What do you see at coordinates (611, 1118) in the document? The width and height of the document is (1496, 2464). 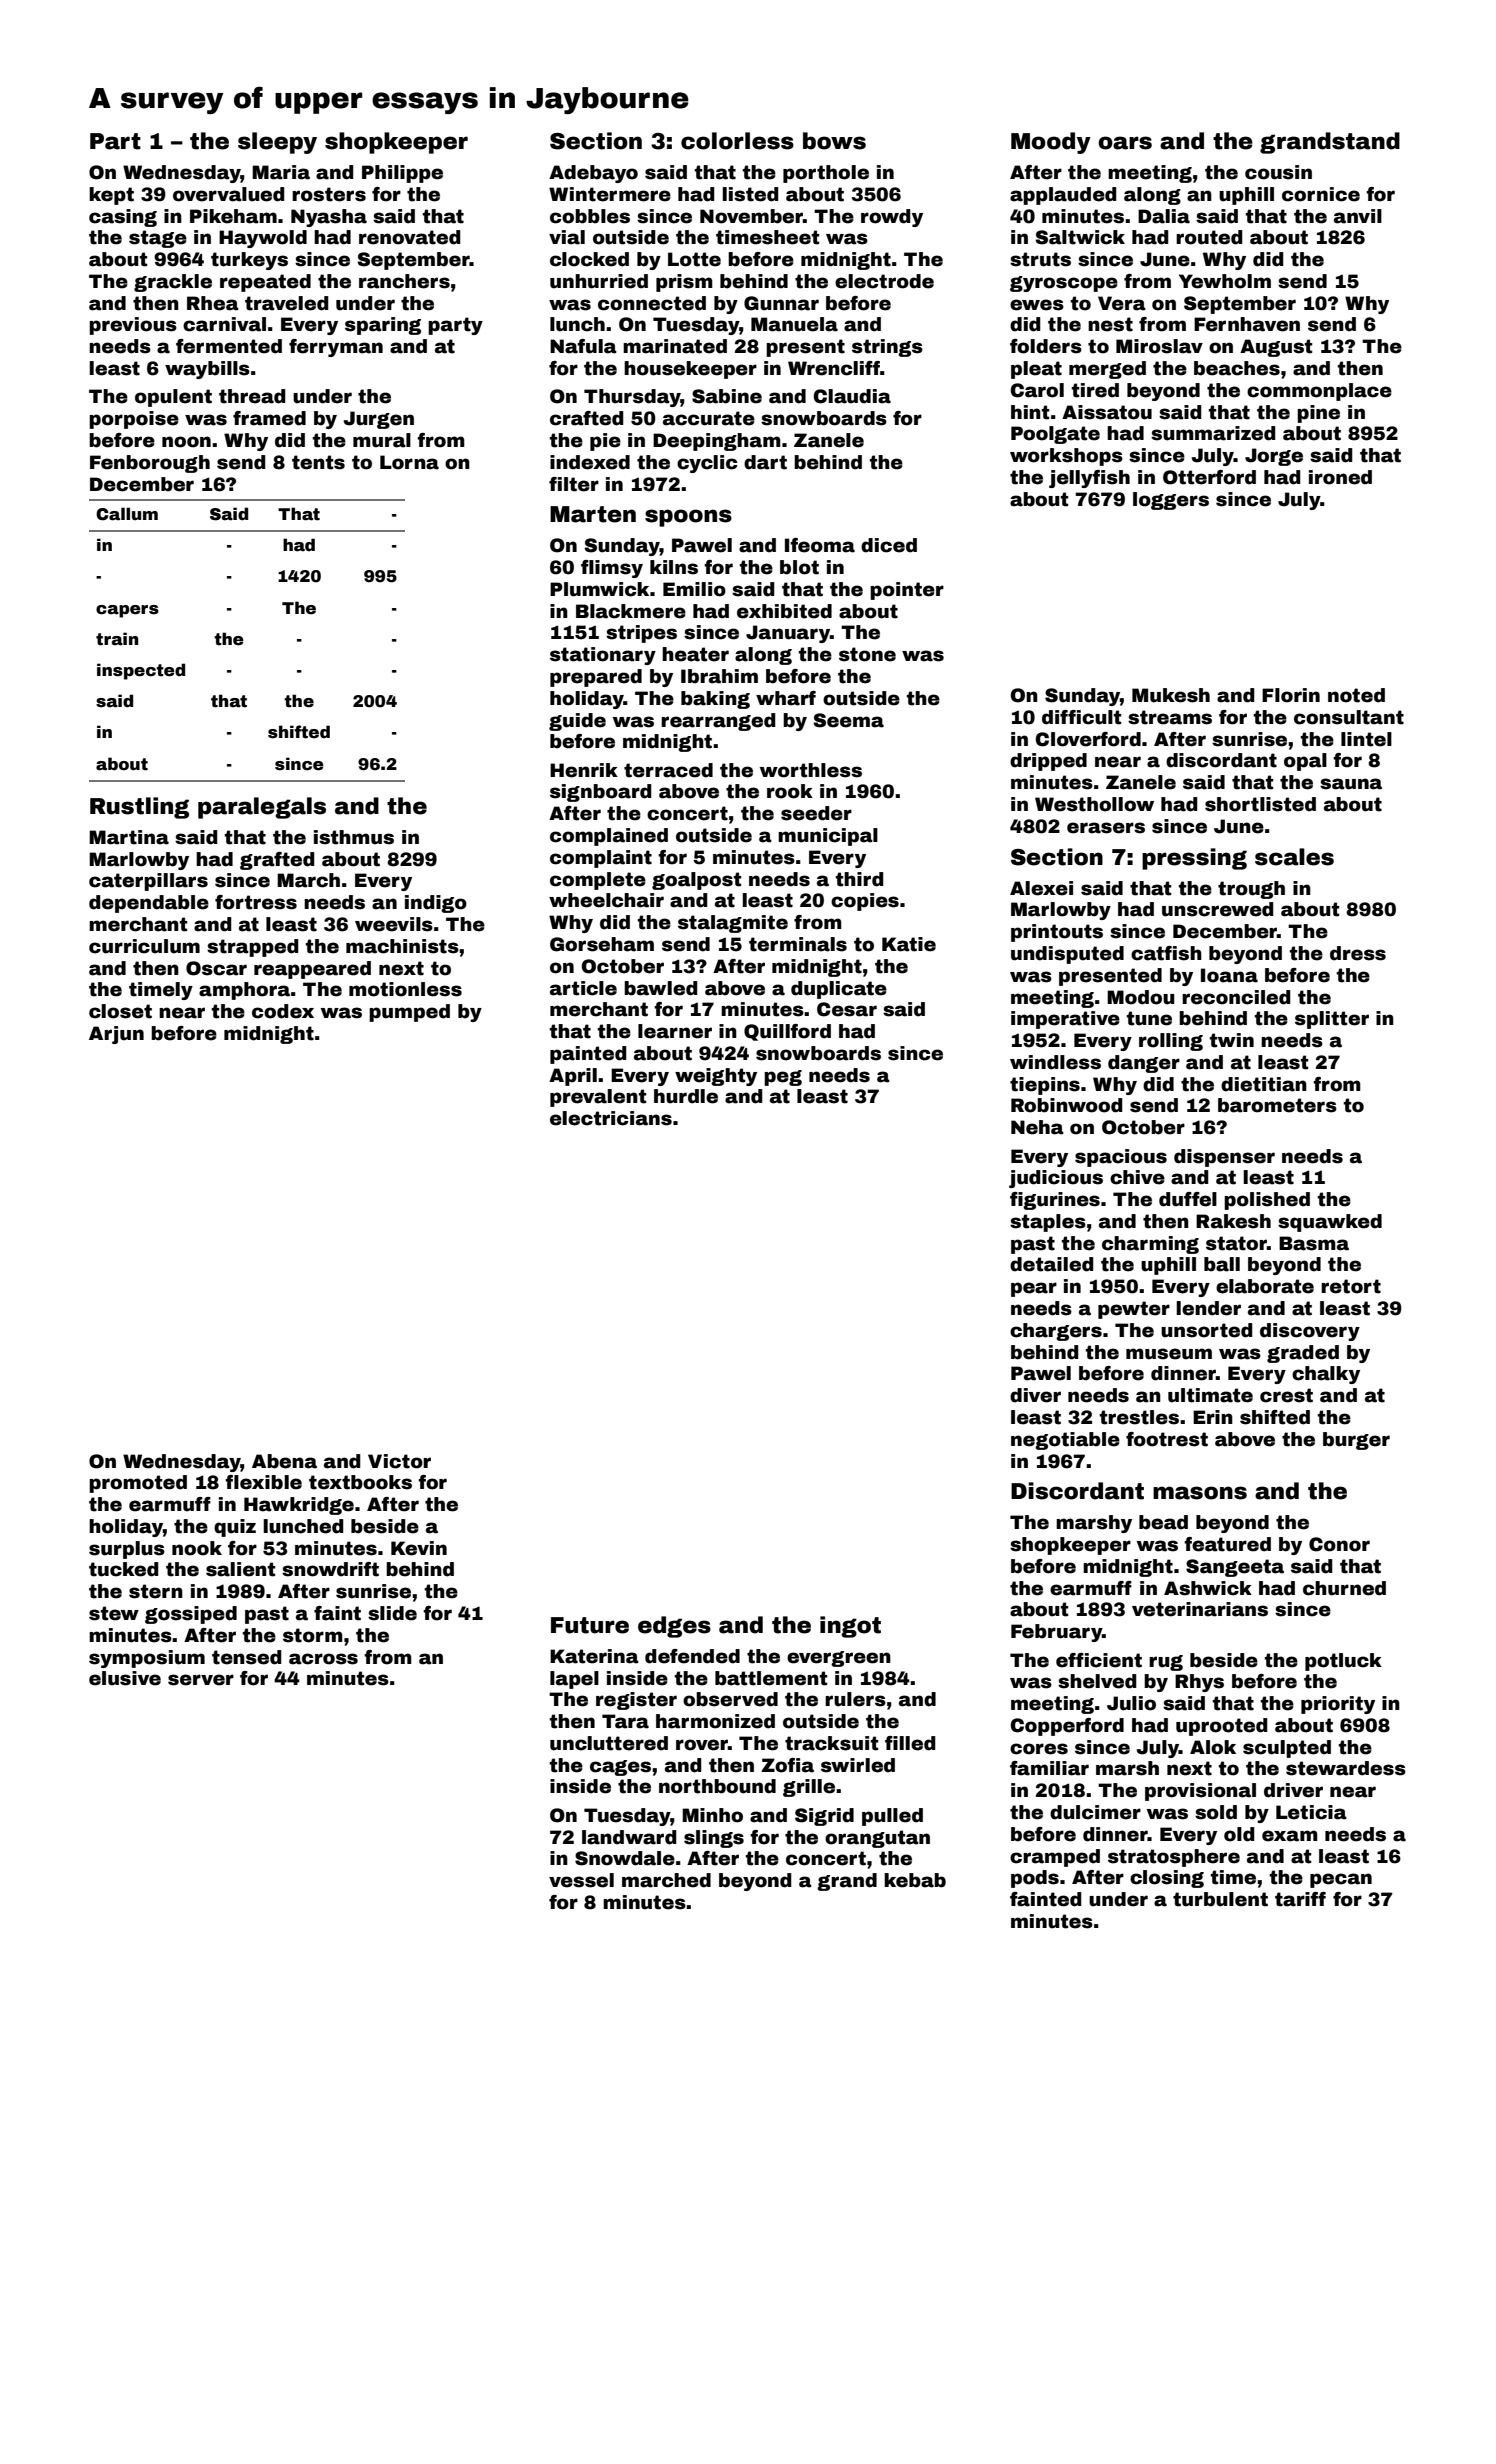 I see `electricians` at bounding box center [611, 1118].
